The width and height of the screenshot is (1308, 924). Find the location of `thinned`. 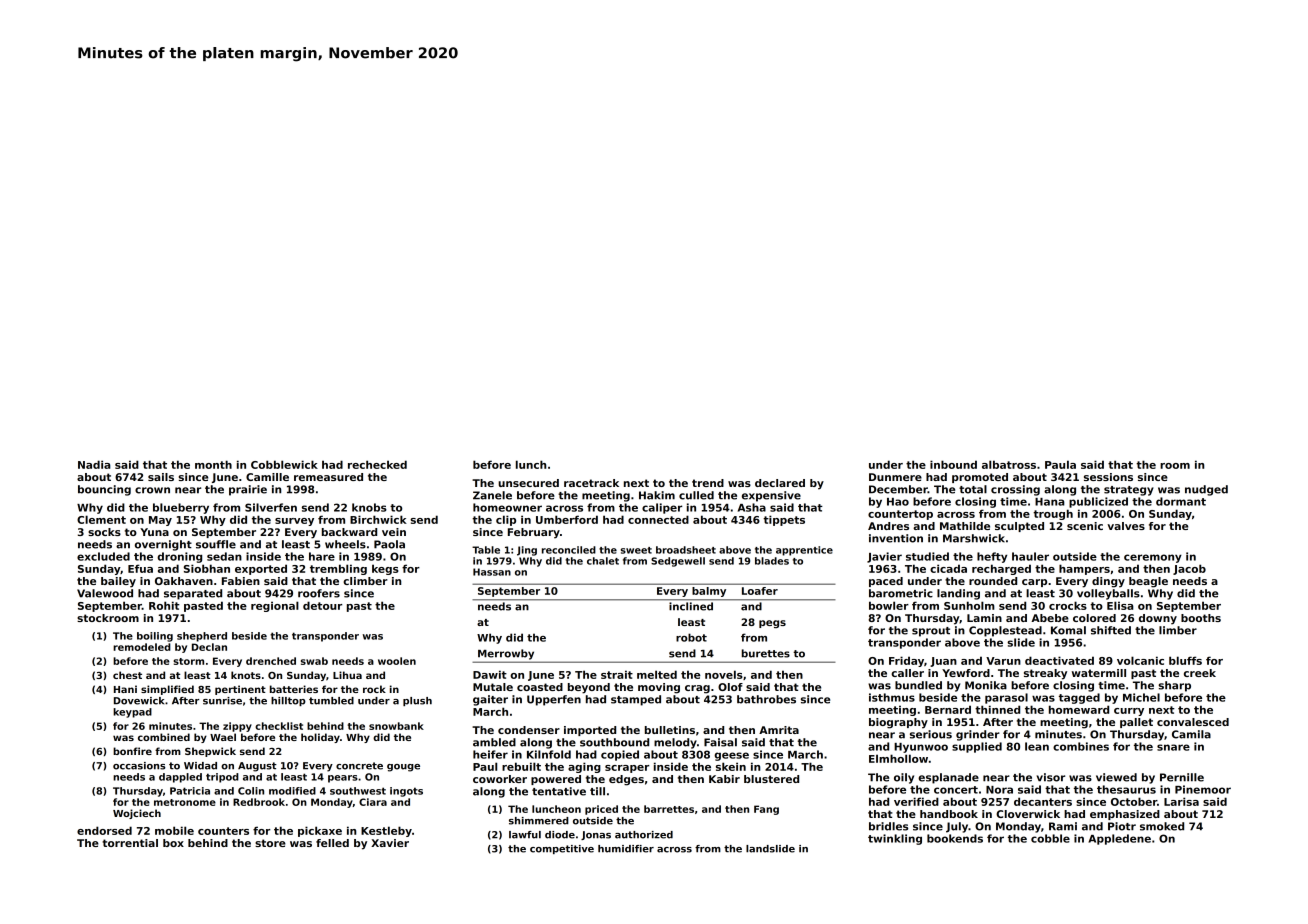

thinned is located at coordinates (997, 709).
